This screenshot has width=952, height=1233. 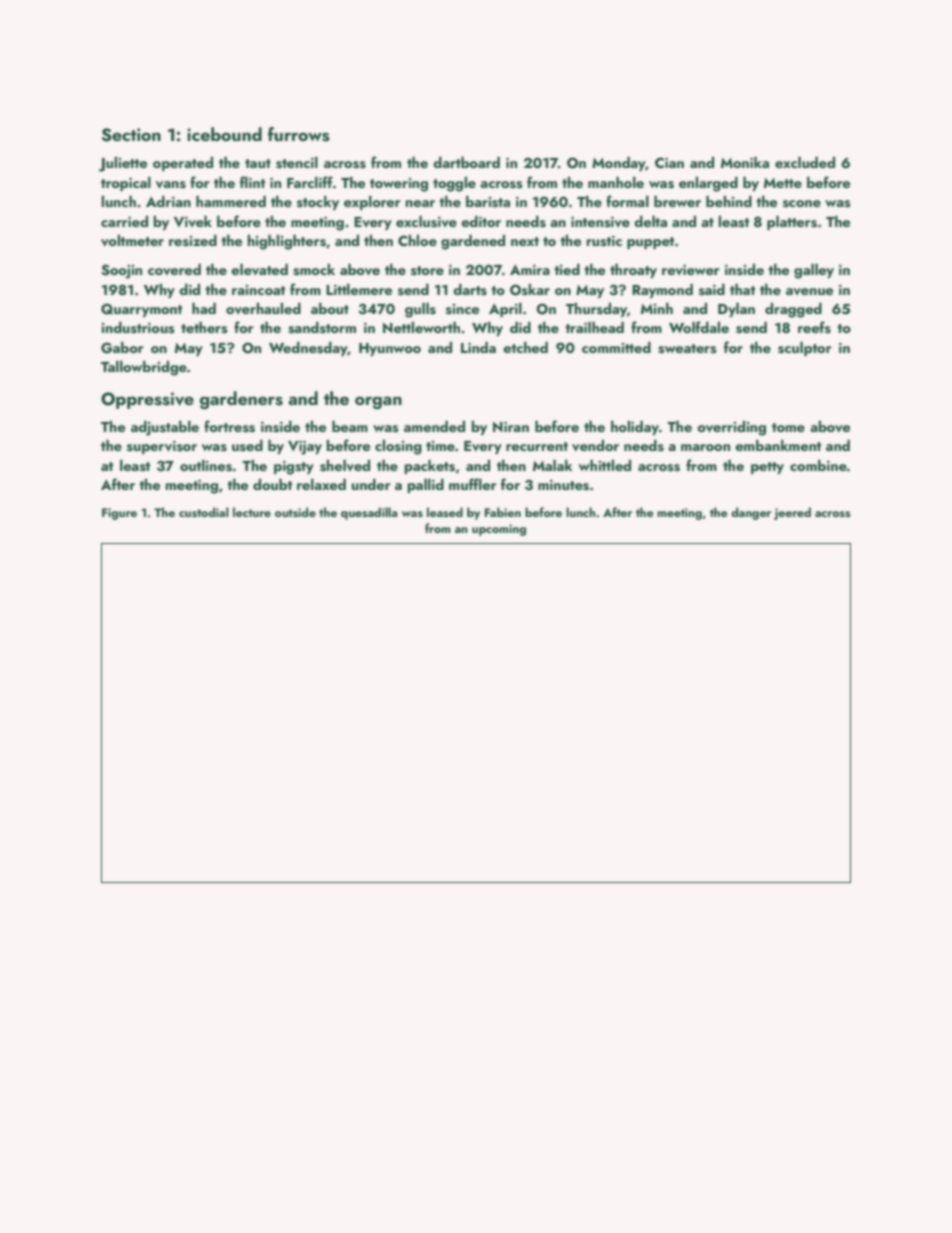 I want to click on lecture, so click(x=252, y=512).
